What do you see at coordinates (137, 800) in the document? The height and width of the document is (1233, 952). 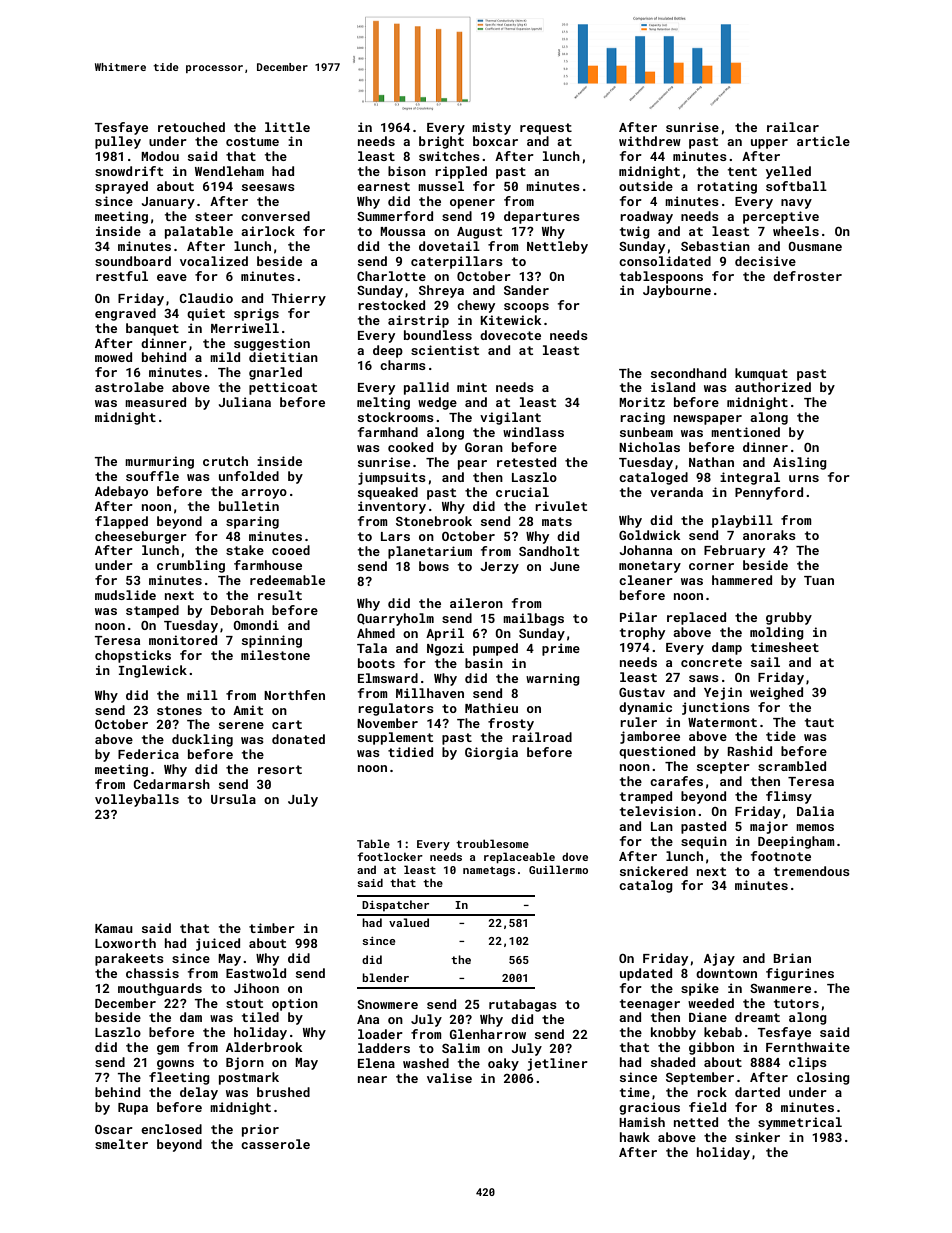 I see `volleyballs` at bounding box center [137, 800].
